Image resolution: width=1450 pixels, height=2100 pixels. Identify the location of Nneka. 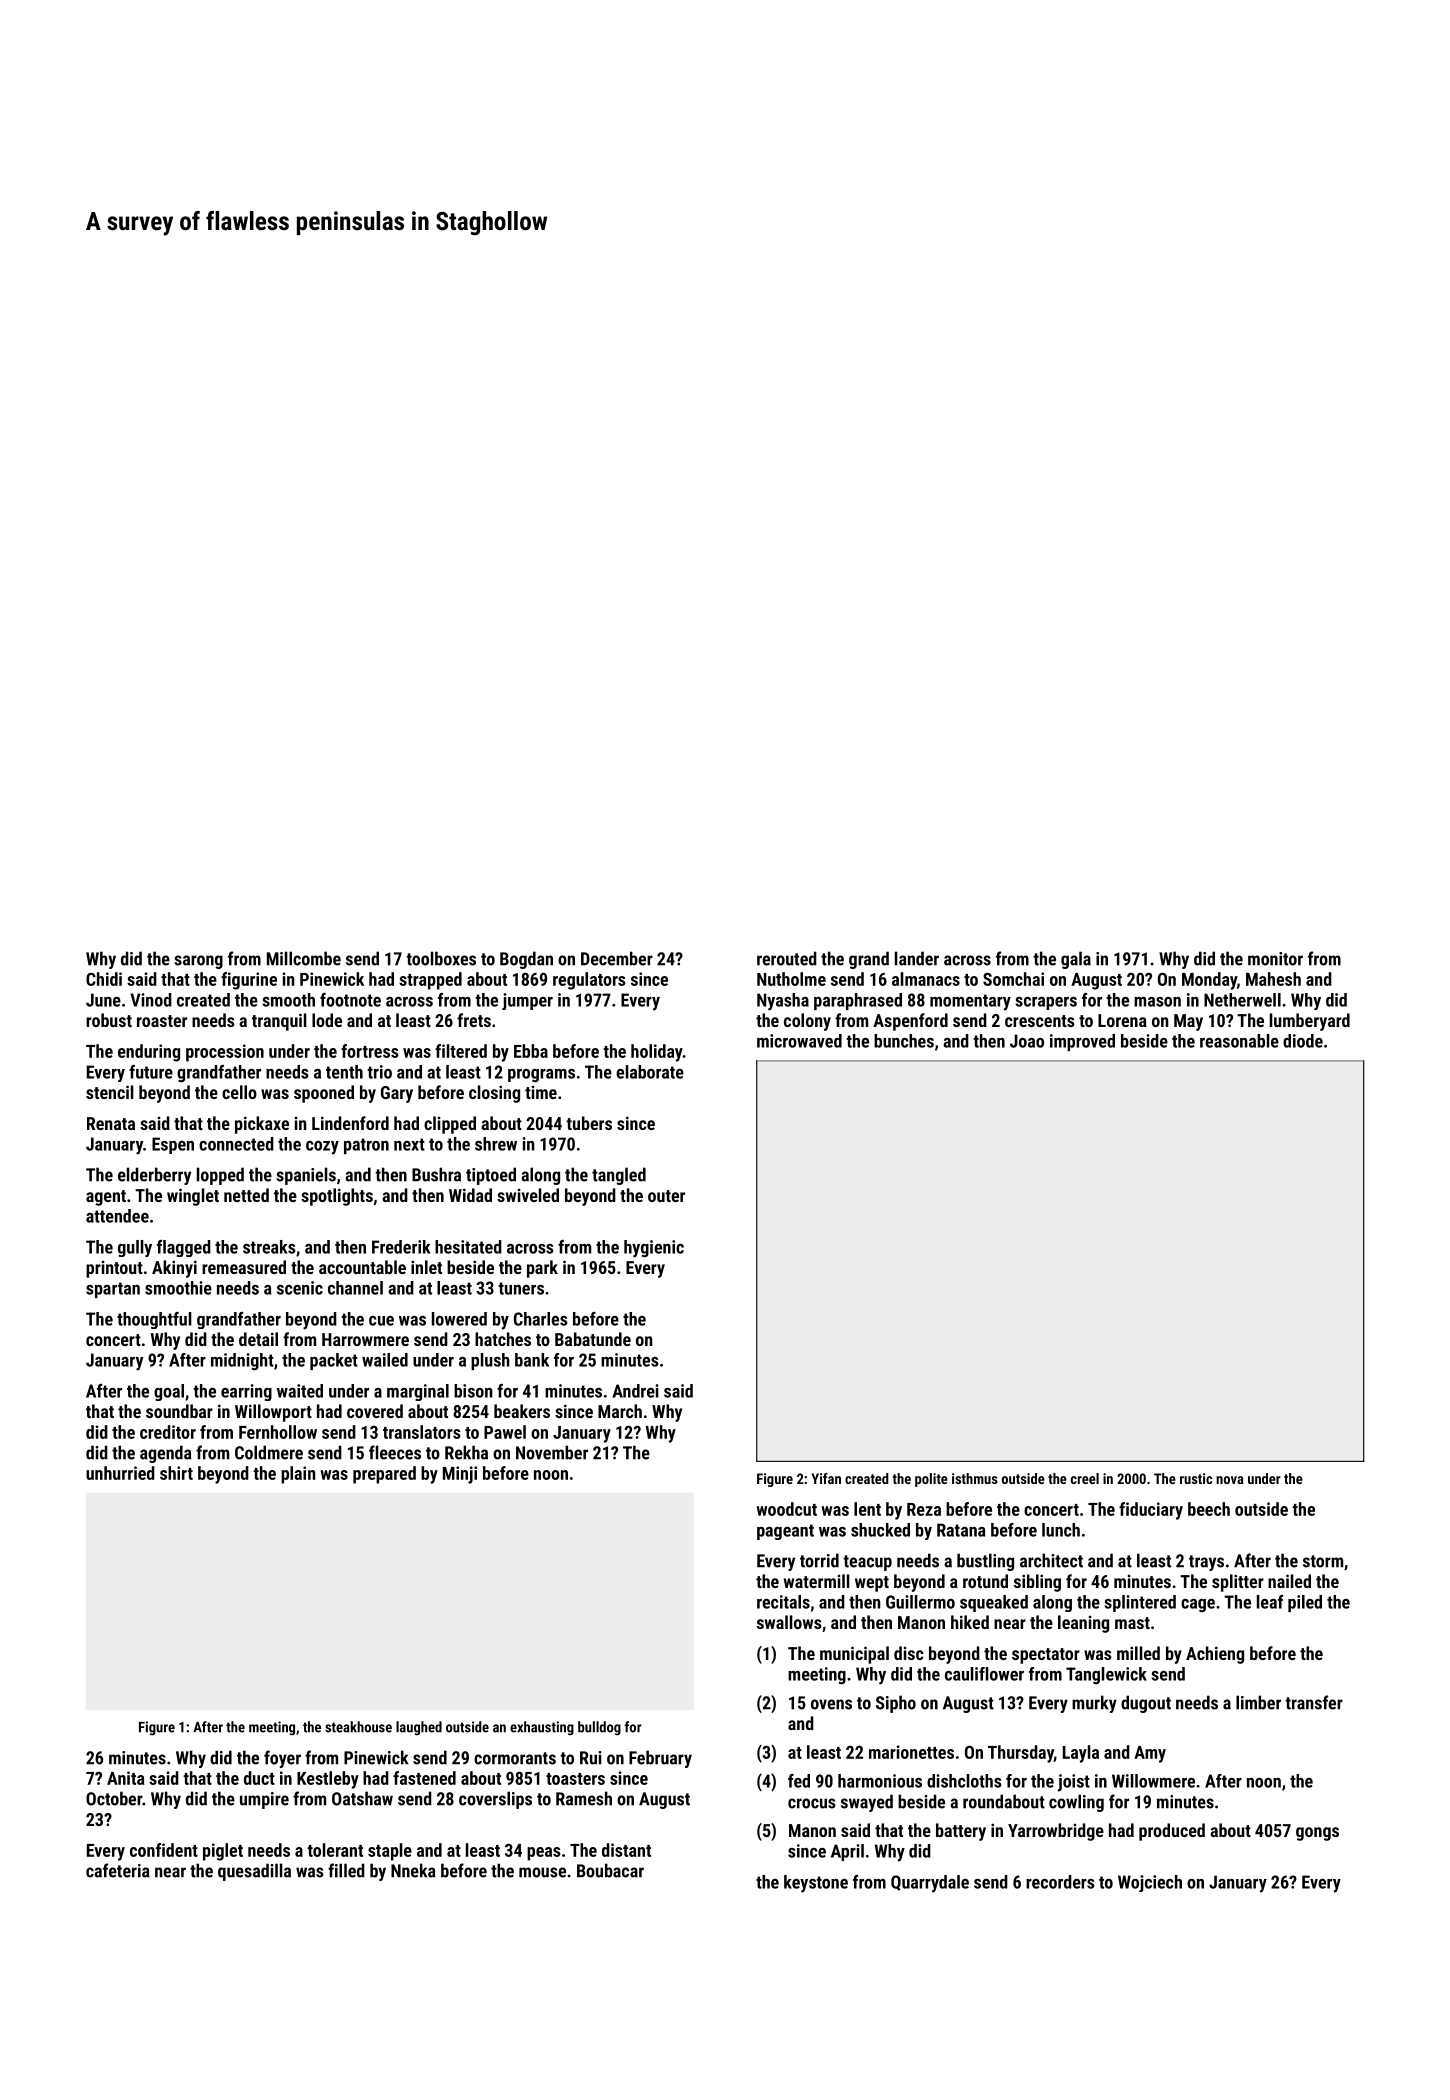
(413, 1870).
